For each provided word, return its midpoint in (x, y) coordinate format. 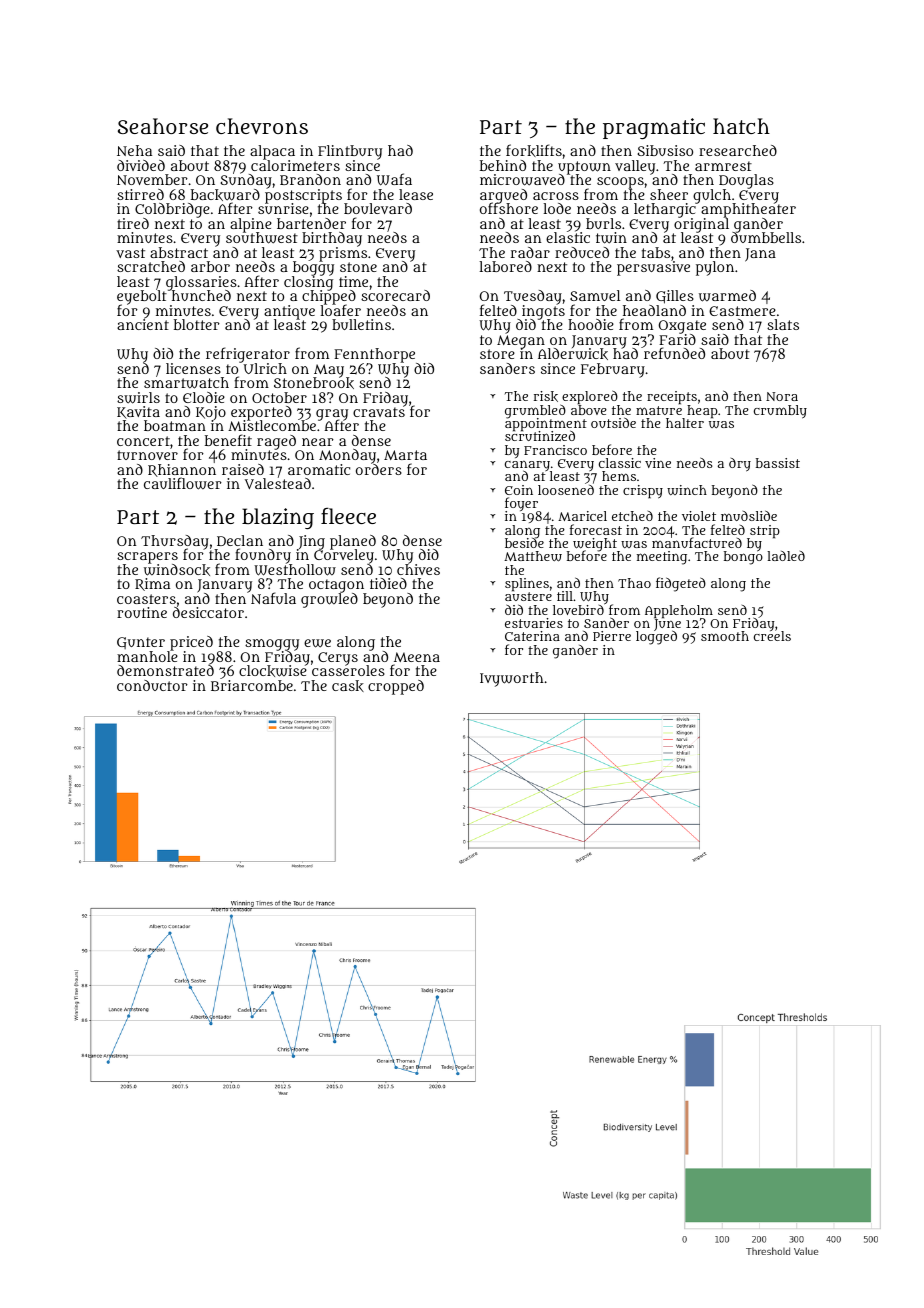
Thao (634, 583)
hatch (741, 126)
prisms (343, 254)
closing (308, 283)
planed (353, 542)
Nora (782, 396)
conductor (152, 685)
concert (143, 441)
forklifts (534, 150)
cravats (379, 412)
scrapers (147, 558)
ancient (143, 324)
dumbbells (766, 238)
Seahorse (163, 126)
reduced (582, 252)
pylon (715, 268)
